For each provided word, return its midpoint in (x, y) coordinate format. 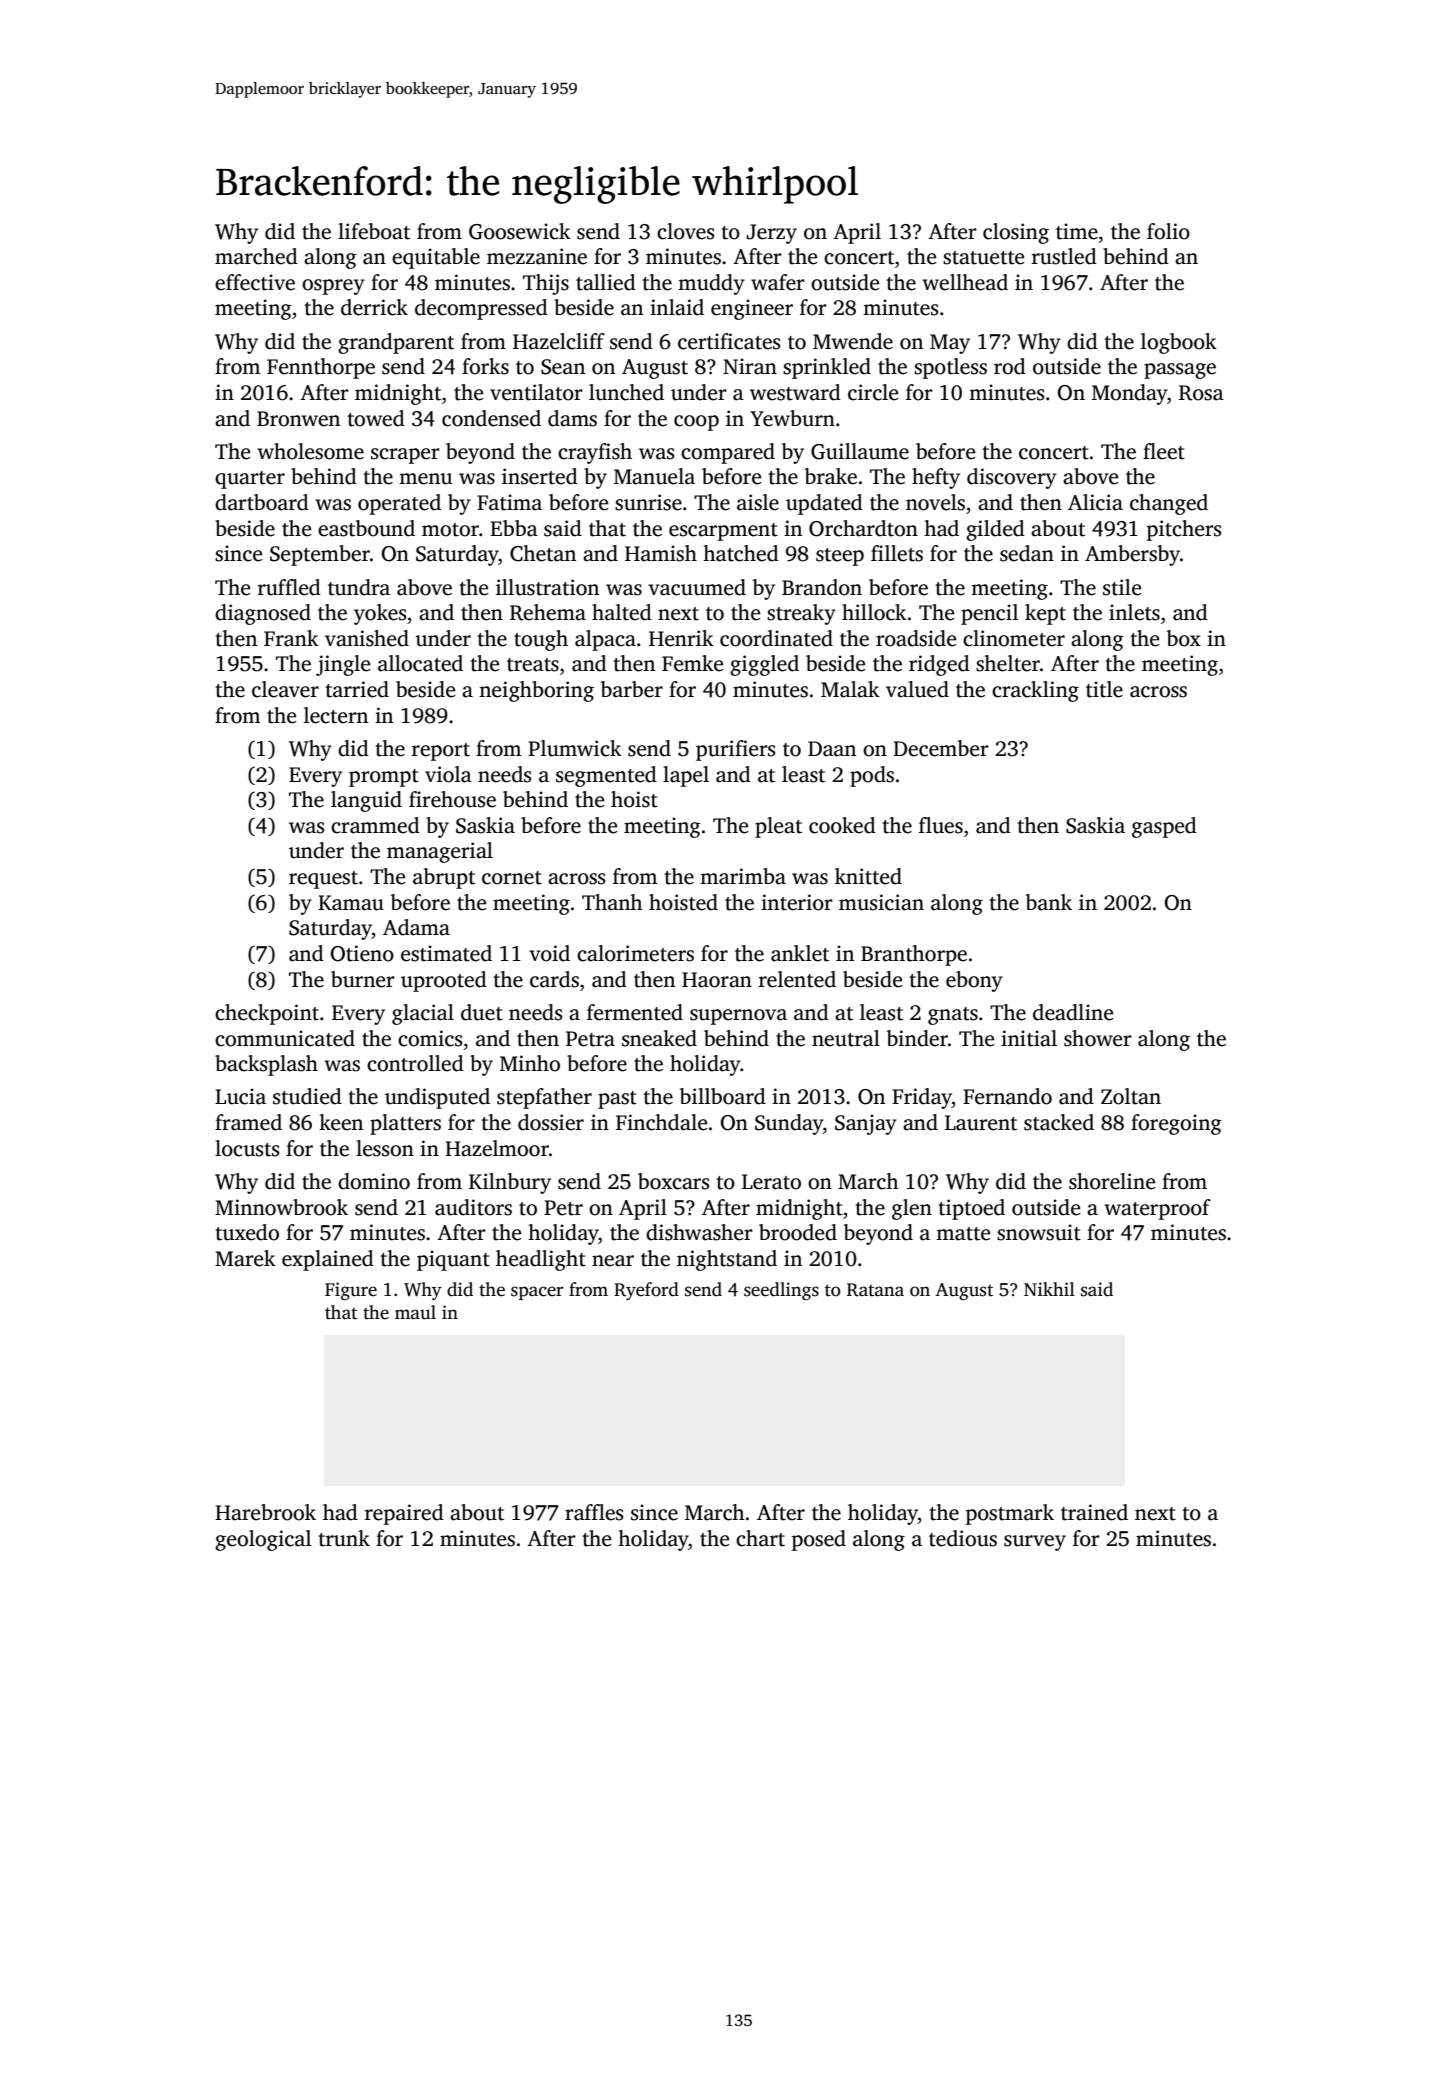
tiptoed (971, 1209)
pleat (778, 827)
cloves (685, 231)
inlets (1134, 612)
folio (1168, 231)
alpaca (605, 640)
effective (255, 282)
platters (405, 1124)
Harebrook (265, 1512)
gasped (1164, 827)
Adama (416, 927)
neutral (846, 1038)
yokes (380, 614)
